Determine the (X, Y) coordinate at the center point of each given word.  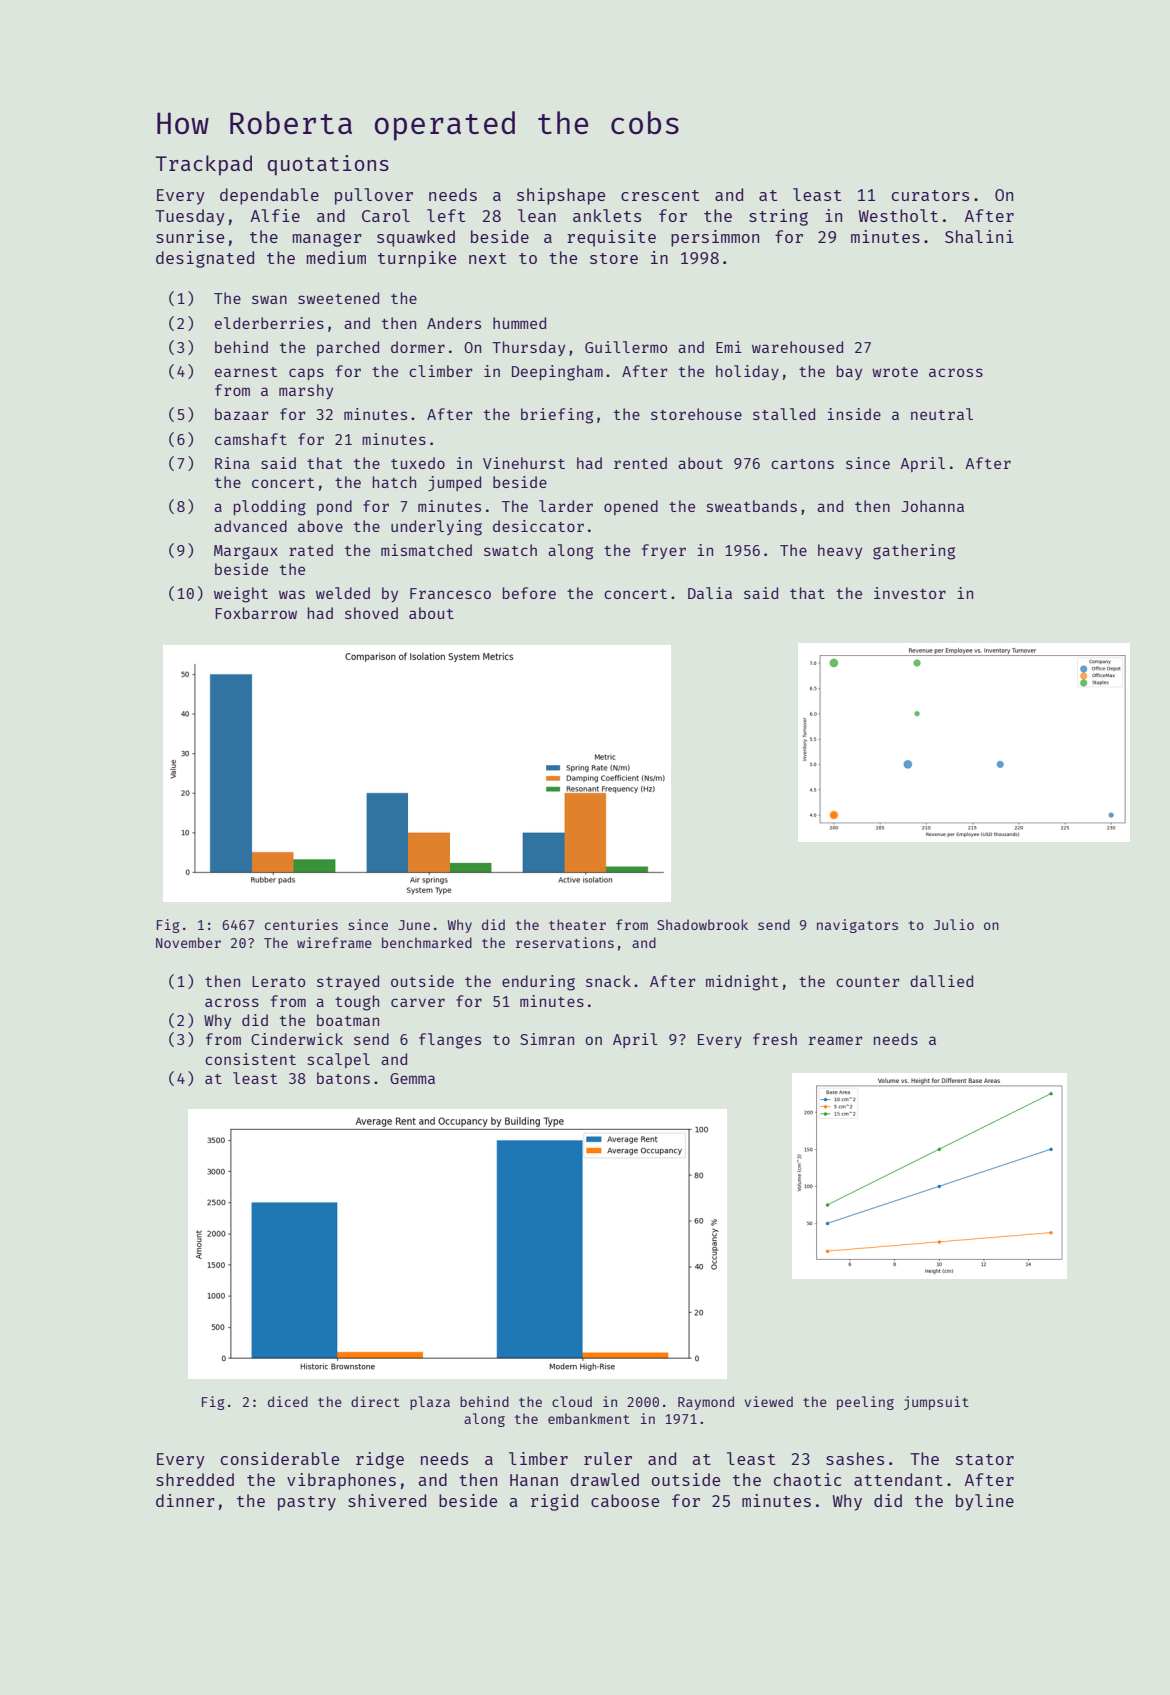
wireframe (334, 942)
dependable (269, 196)
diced (288, 1401)
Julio (954, 924)
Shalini (979, 236)
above (320, 526)
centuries (301, 924)
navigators (857, 926)
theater (577, 924)
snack (608, 981)
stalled (784, 414)
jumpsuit (936, 1403)
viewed (768, 1401)
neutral (942, 414)
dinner (185, 1500)
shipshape (561, 196)
